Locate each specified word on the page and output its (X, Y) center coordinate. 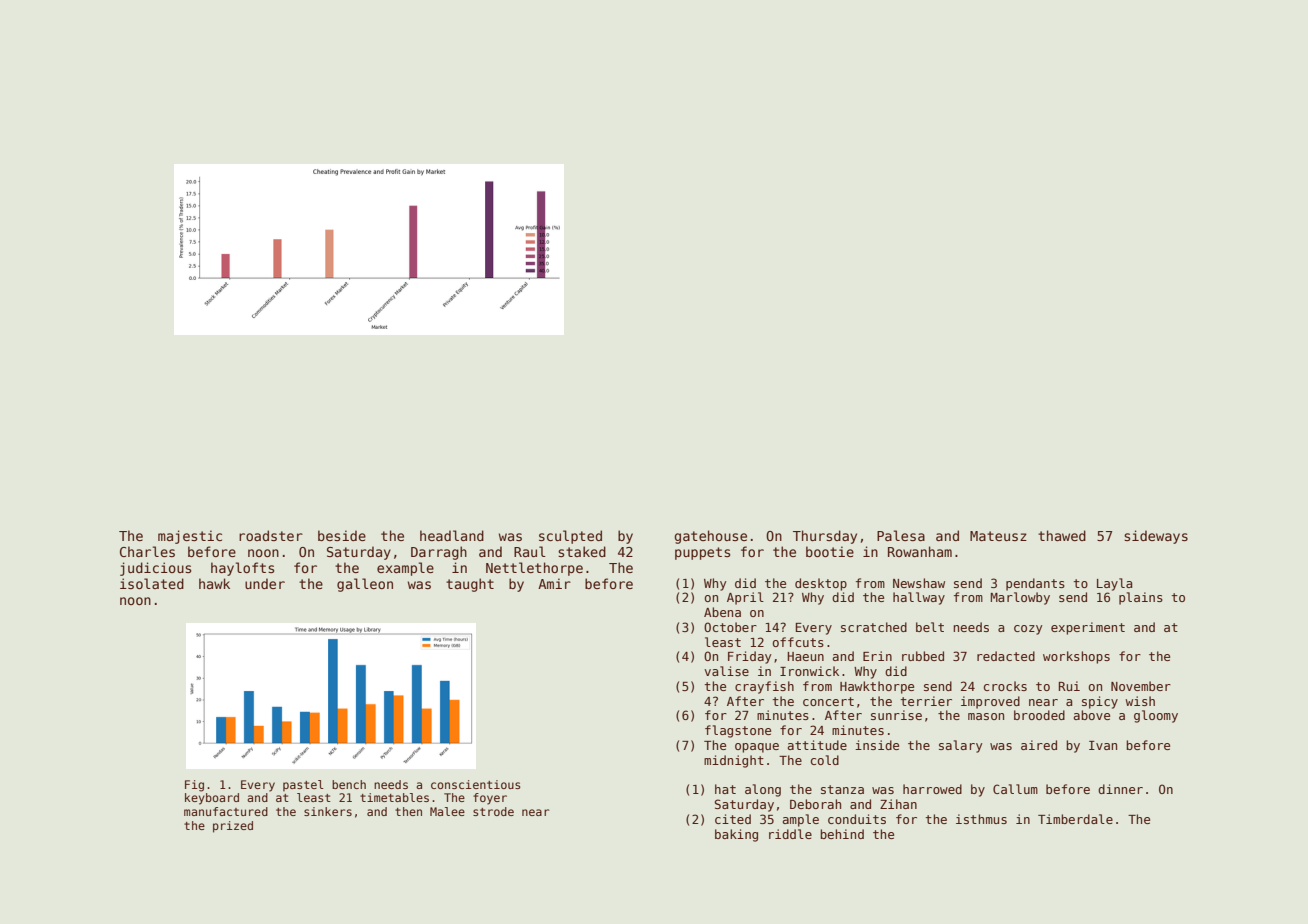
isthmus (981, 819)
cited (733, 819)
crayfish (764, 687)
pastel (303, 785)
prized (233, 827)
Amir (554, 583)
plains (1141, 598)
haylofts (242, 569)
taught (470, 585)
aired (1039, 745)
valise (726, 671)
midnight (734, 761)
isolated (152, 583)
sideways (1156, 537)
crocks (1005, 686)
